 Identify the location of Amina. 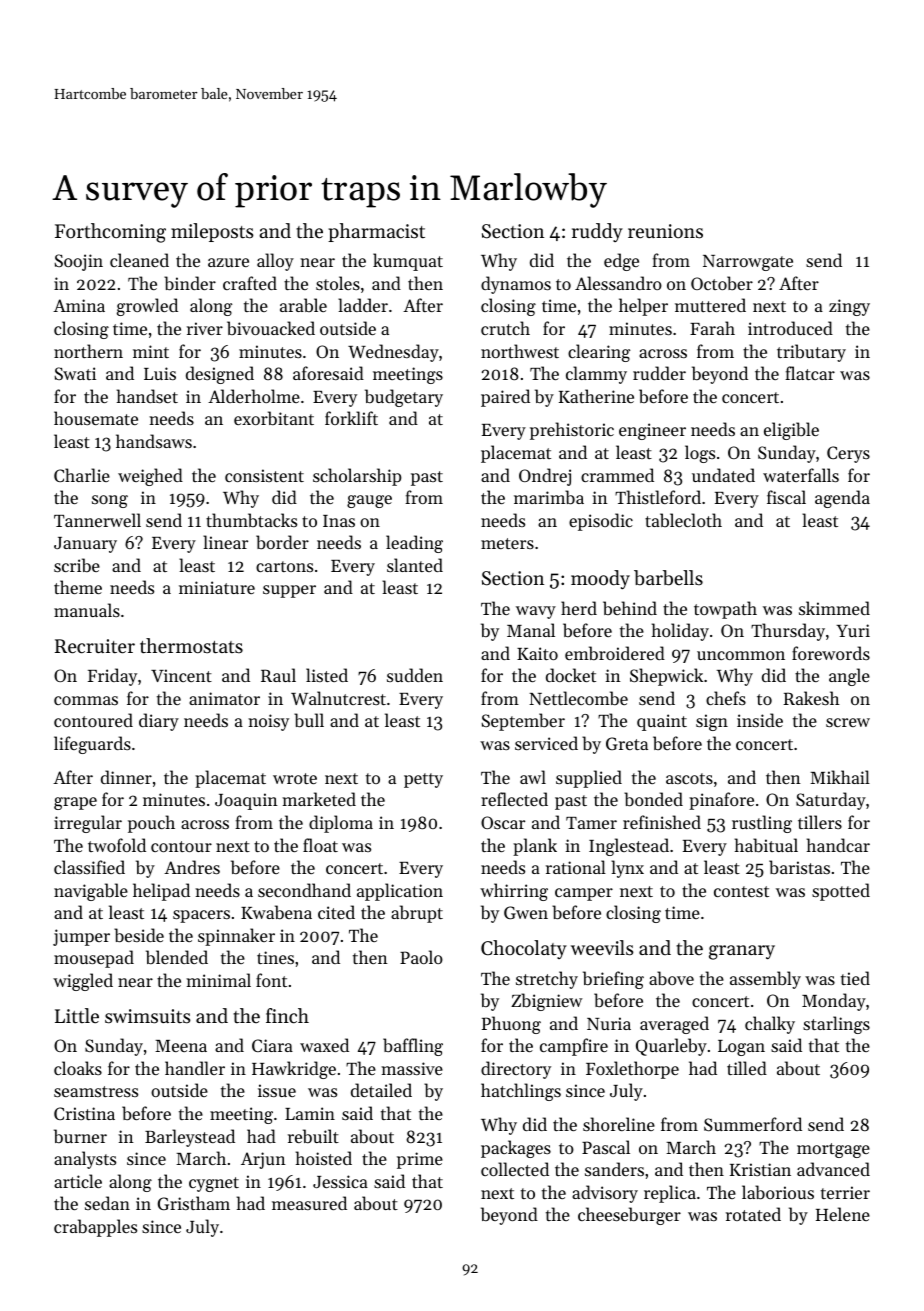
(79, 305).
